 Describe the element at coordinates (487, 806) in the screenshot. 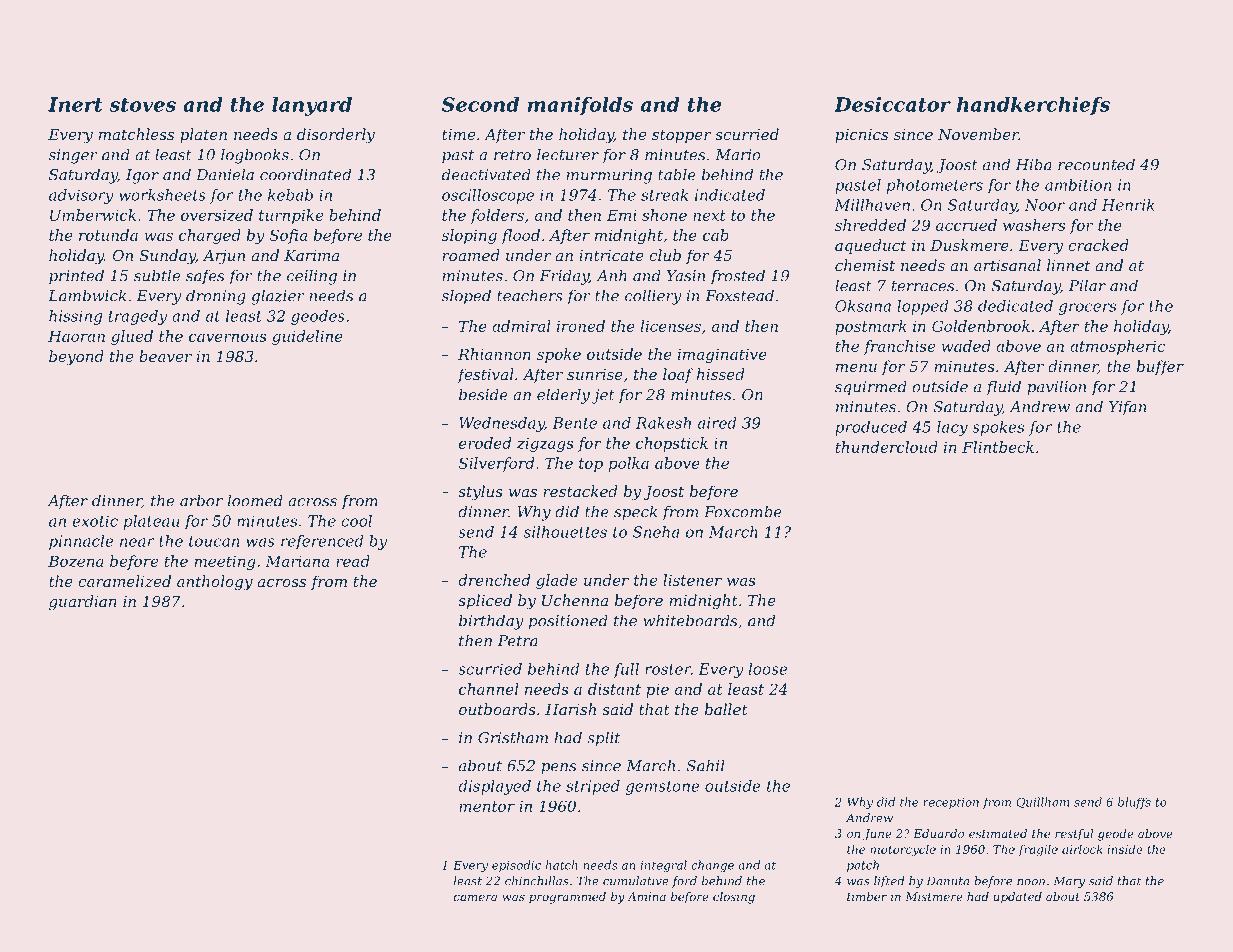

I see `mentor` at that location.
